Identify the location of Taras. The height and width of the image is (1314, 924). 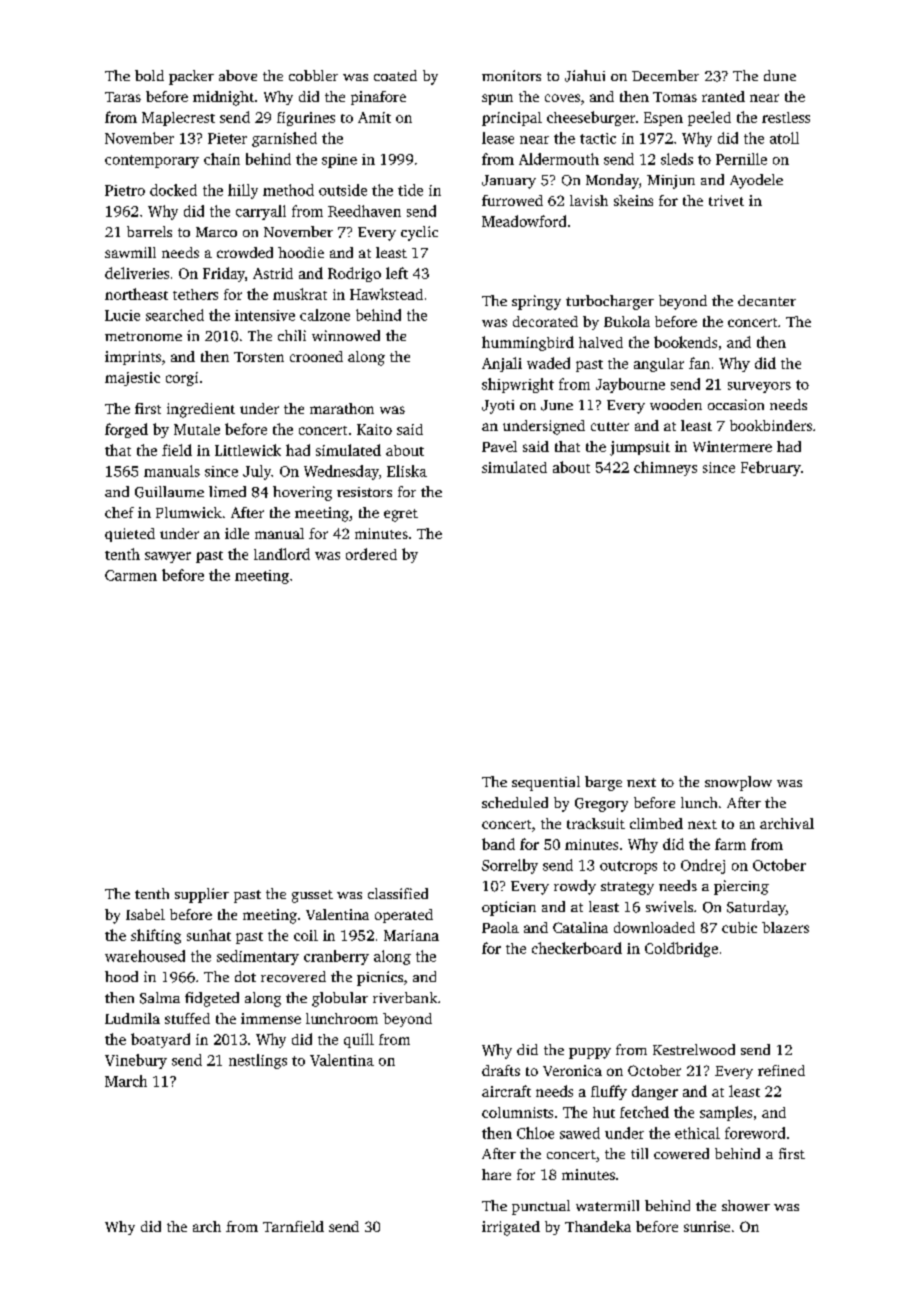
(123, 97).
